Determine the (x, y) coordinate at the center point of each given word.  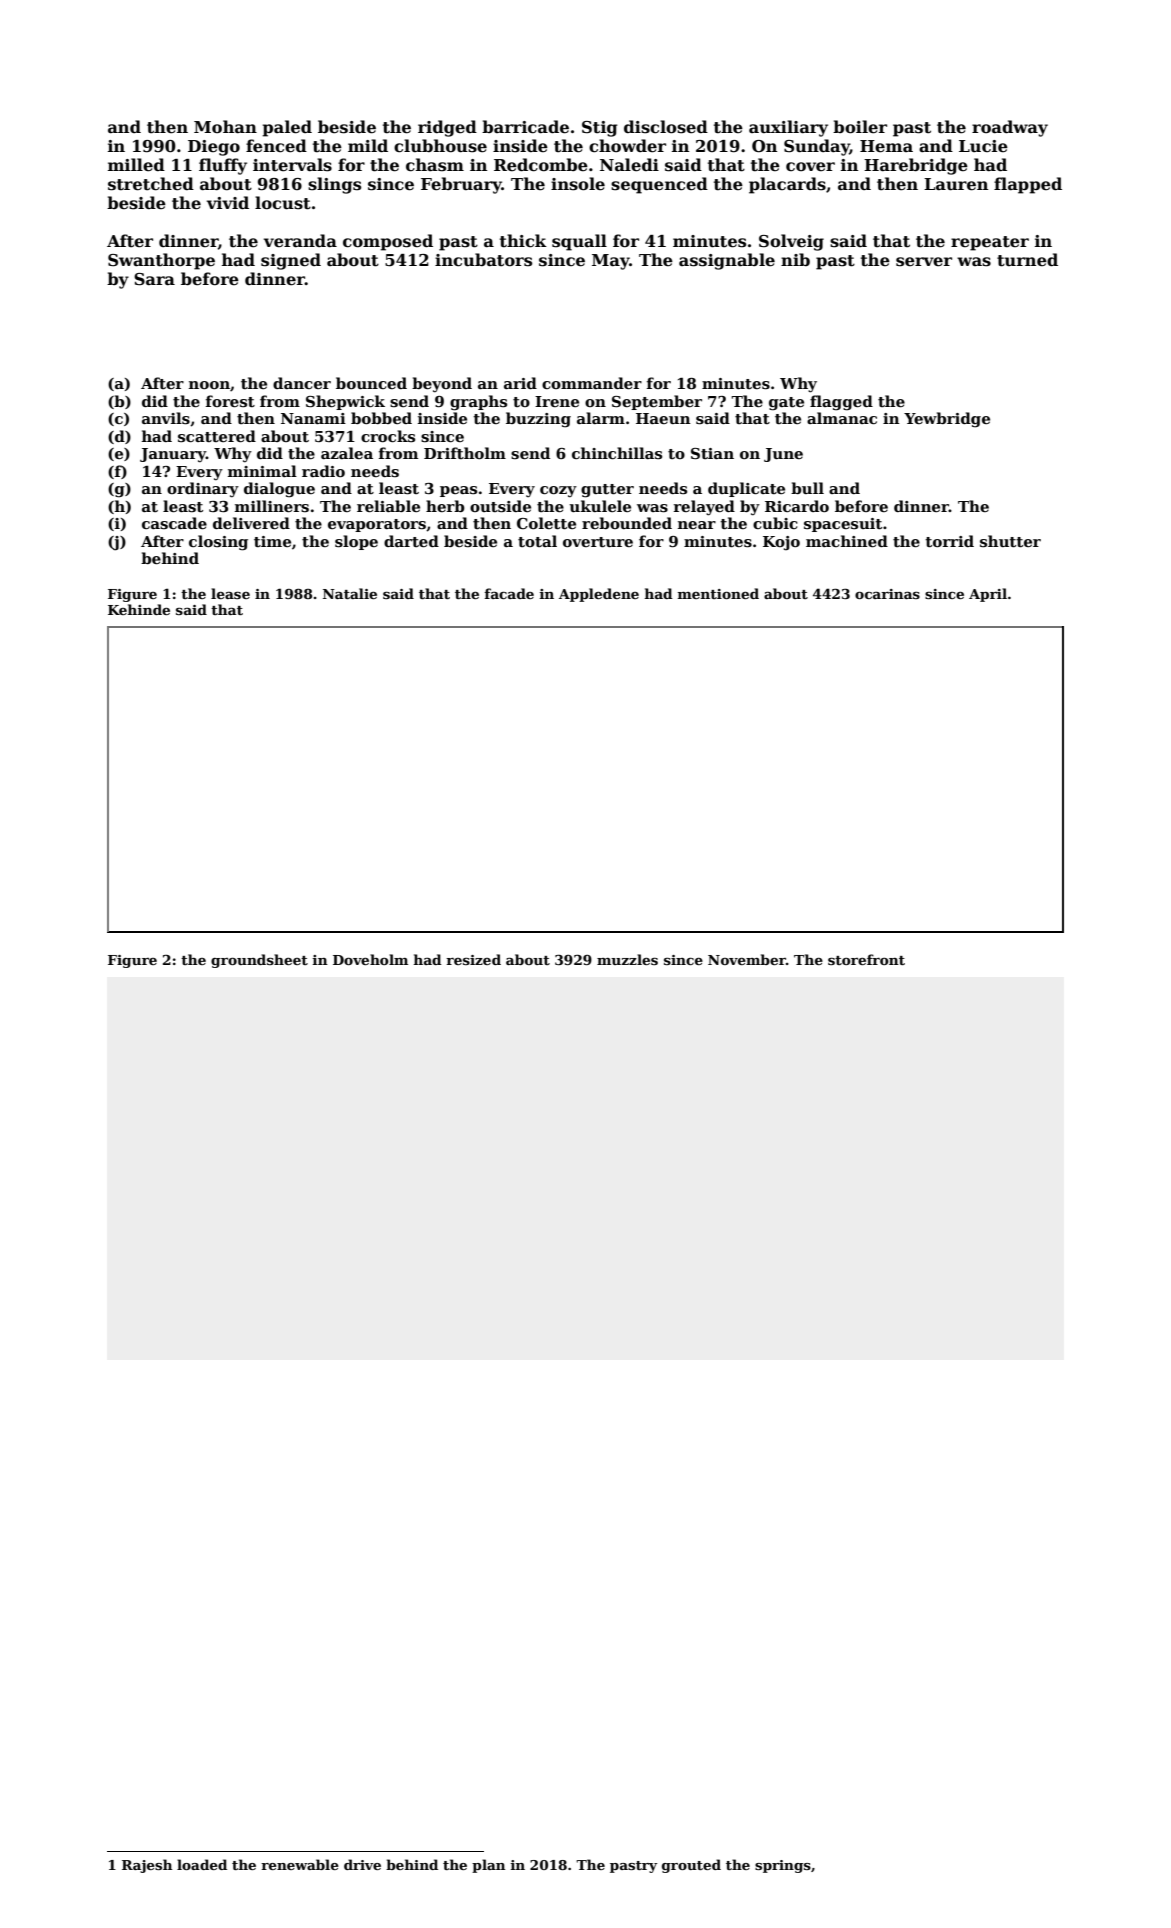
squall (579, 242)
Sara (154, 279)
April (988, 595)
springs (783, 1866)
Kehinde (139, 609)
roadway (1010, 128)
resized (473, 959)
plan (488, 1866)
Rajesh (147, 1866)
